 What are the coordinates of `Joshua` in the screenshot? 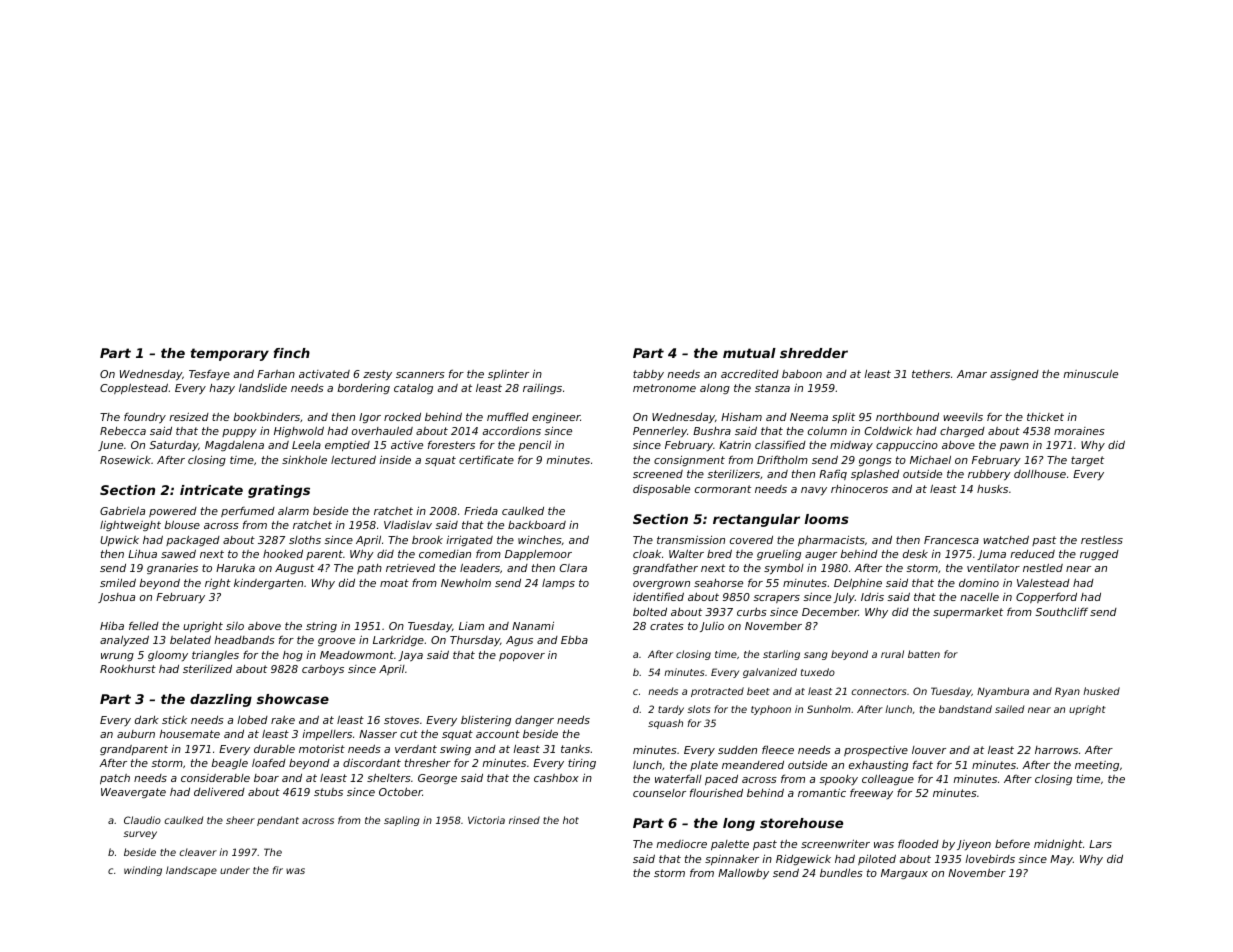 It's located at (116, 598).
